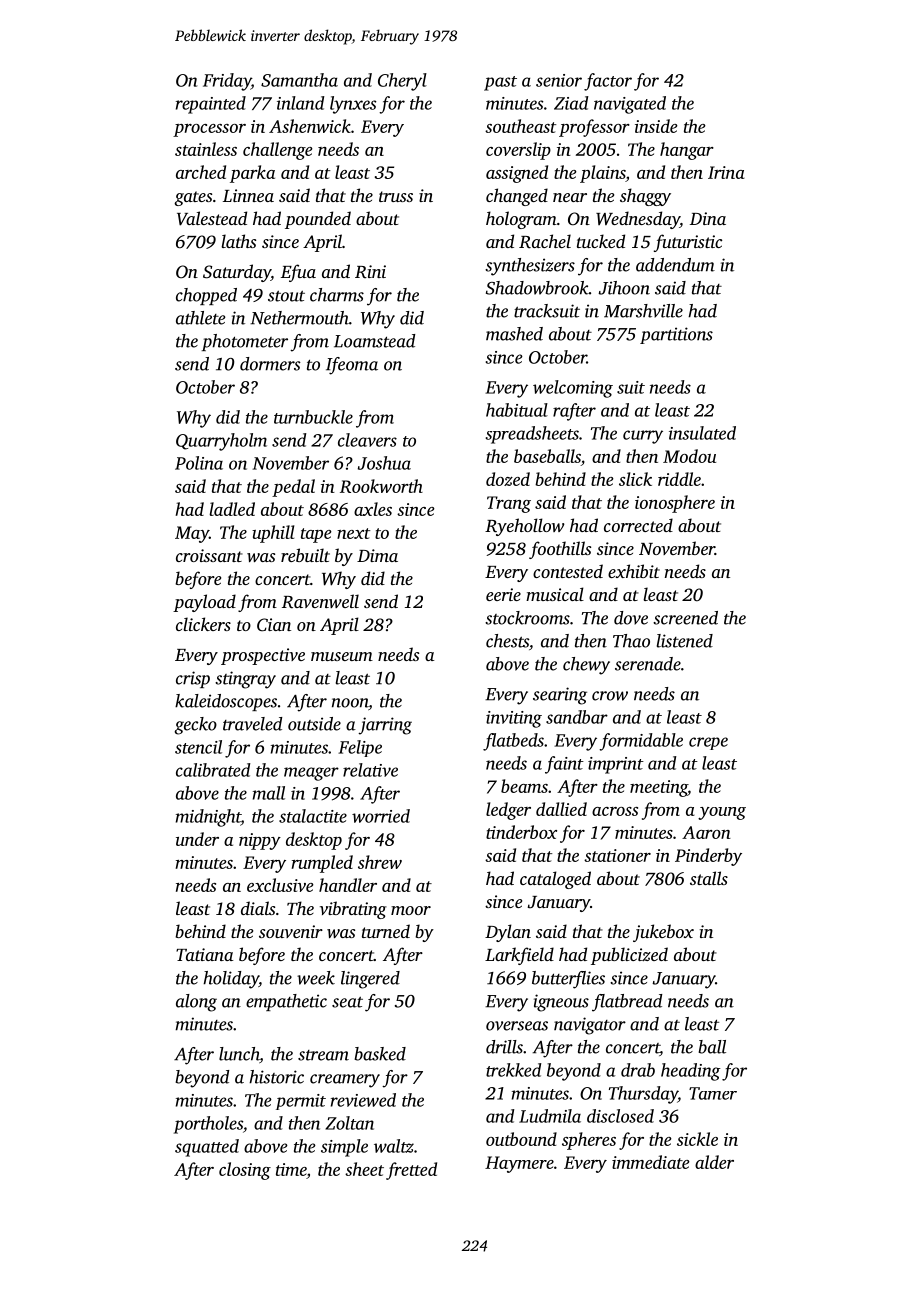  What do you see at coordinates (226, 702) in the image?
I see `kaleidoscopes` at bounding box center [226, 702].
